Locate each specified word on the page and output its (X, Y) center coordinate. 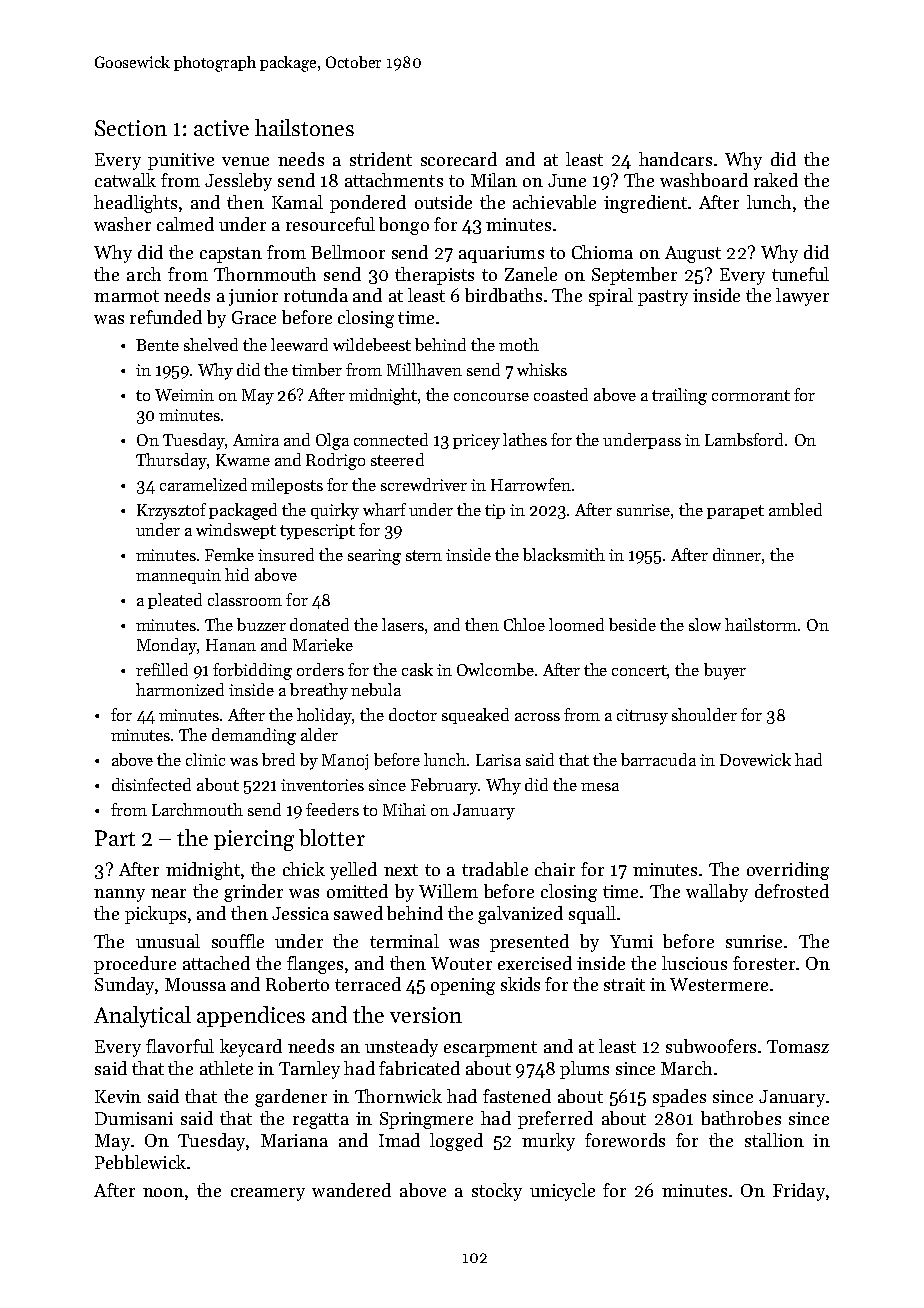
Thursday (171, 461)
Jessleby (238, 182)
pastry (663, 298)
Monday (167, 646)
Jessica (300, 913)
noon (163, 1192)
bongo (404, 226)
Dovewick (755, 759)
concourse (491, 397)
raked (776, 180)
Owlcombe (495, 669)
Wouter (461, 963)
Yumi (631, 941)
